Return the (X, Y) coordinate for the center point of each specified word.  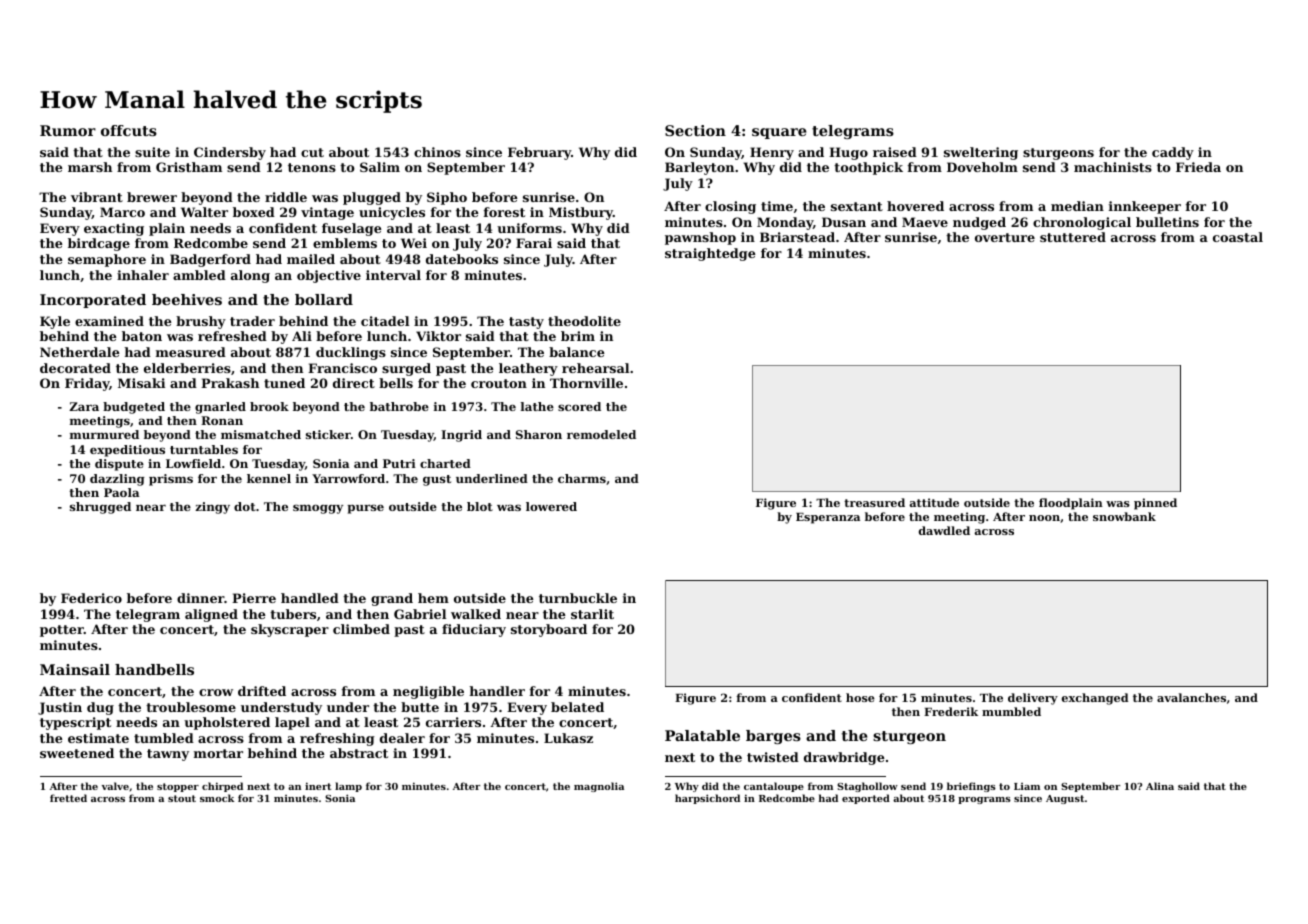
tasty (526, 323)
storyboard (549, 630)
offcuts (129, 130)
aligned (211, 615)
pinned (1155, 504)
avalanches (1191, 697)
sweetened (77, 753)
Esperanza (828, 518)
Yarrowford (348, 478)
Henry (772, 153)
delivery (1033, 699)
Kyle (55, 322)
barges (773, 737)
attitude (934, 502)
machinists (1113, 167)
